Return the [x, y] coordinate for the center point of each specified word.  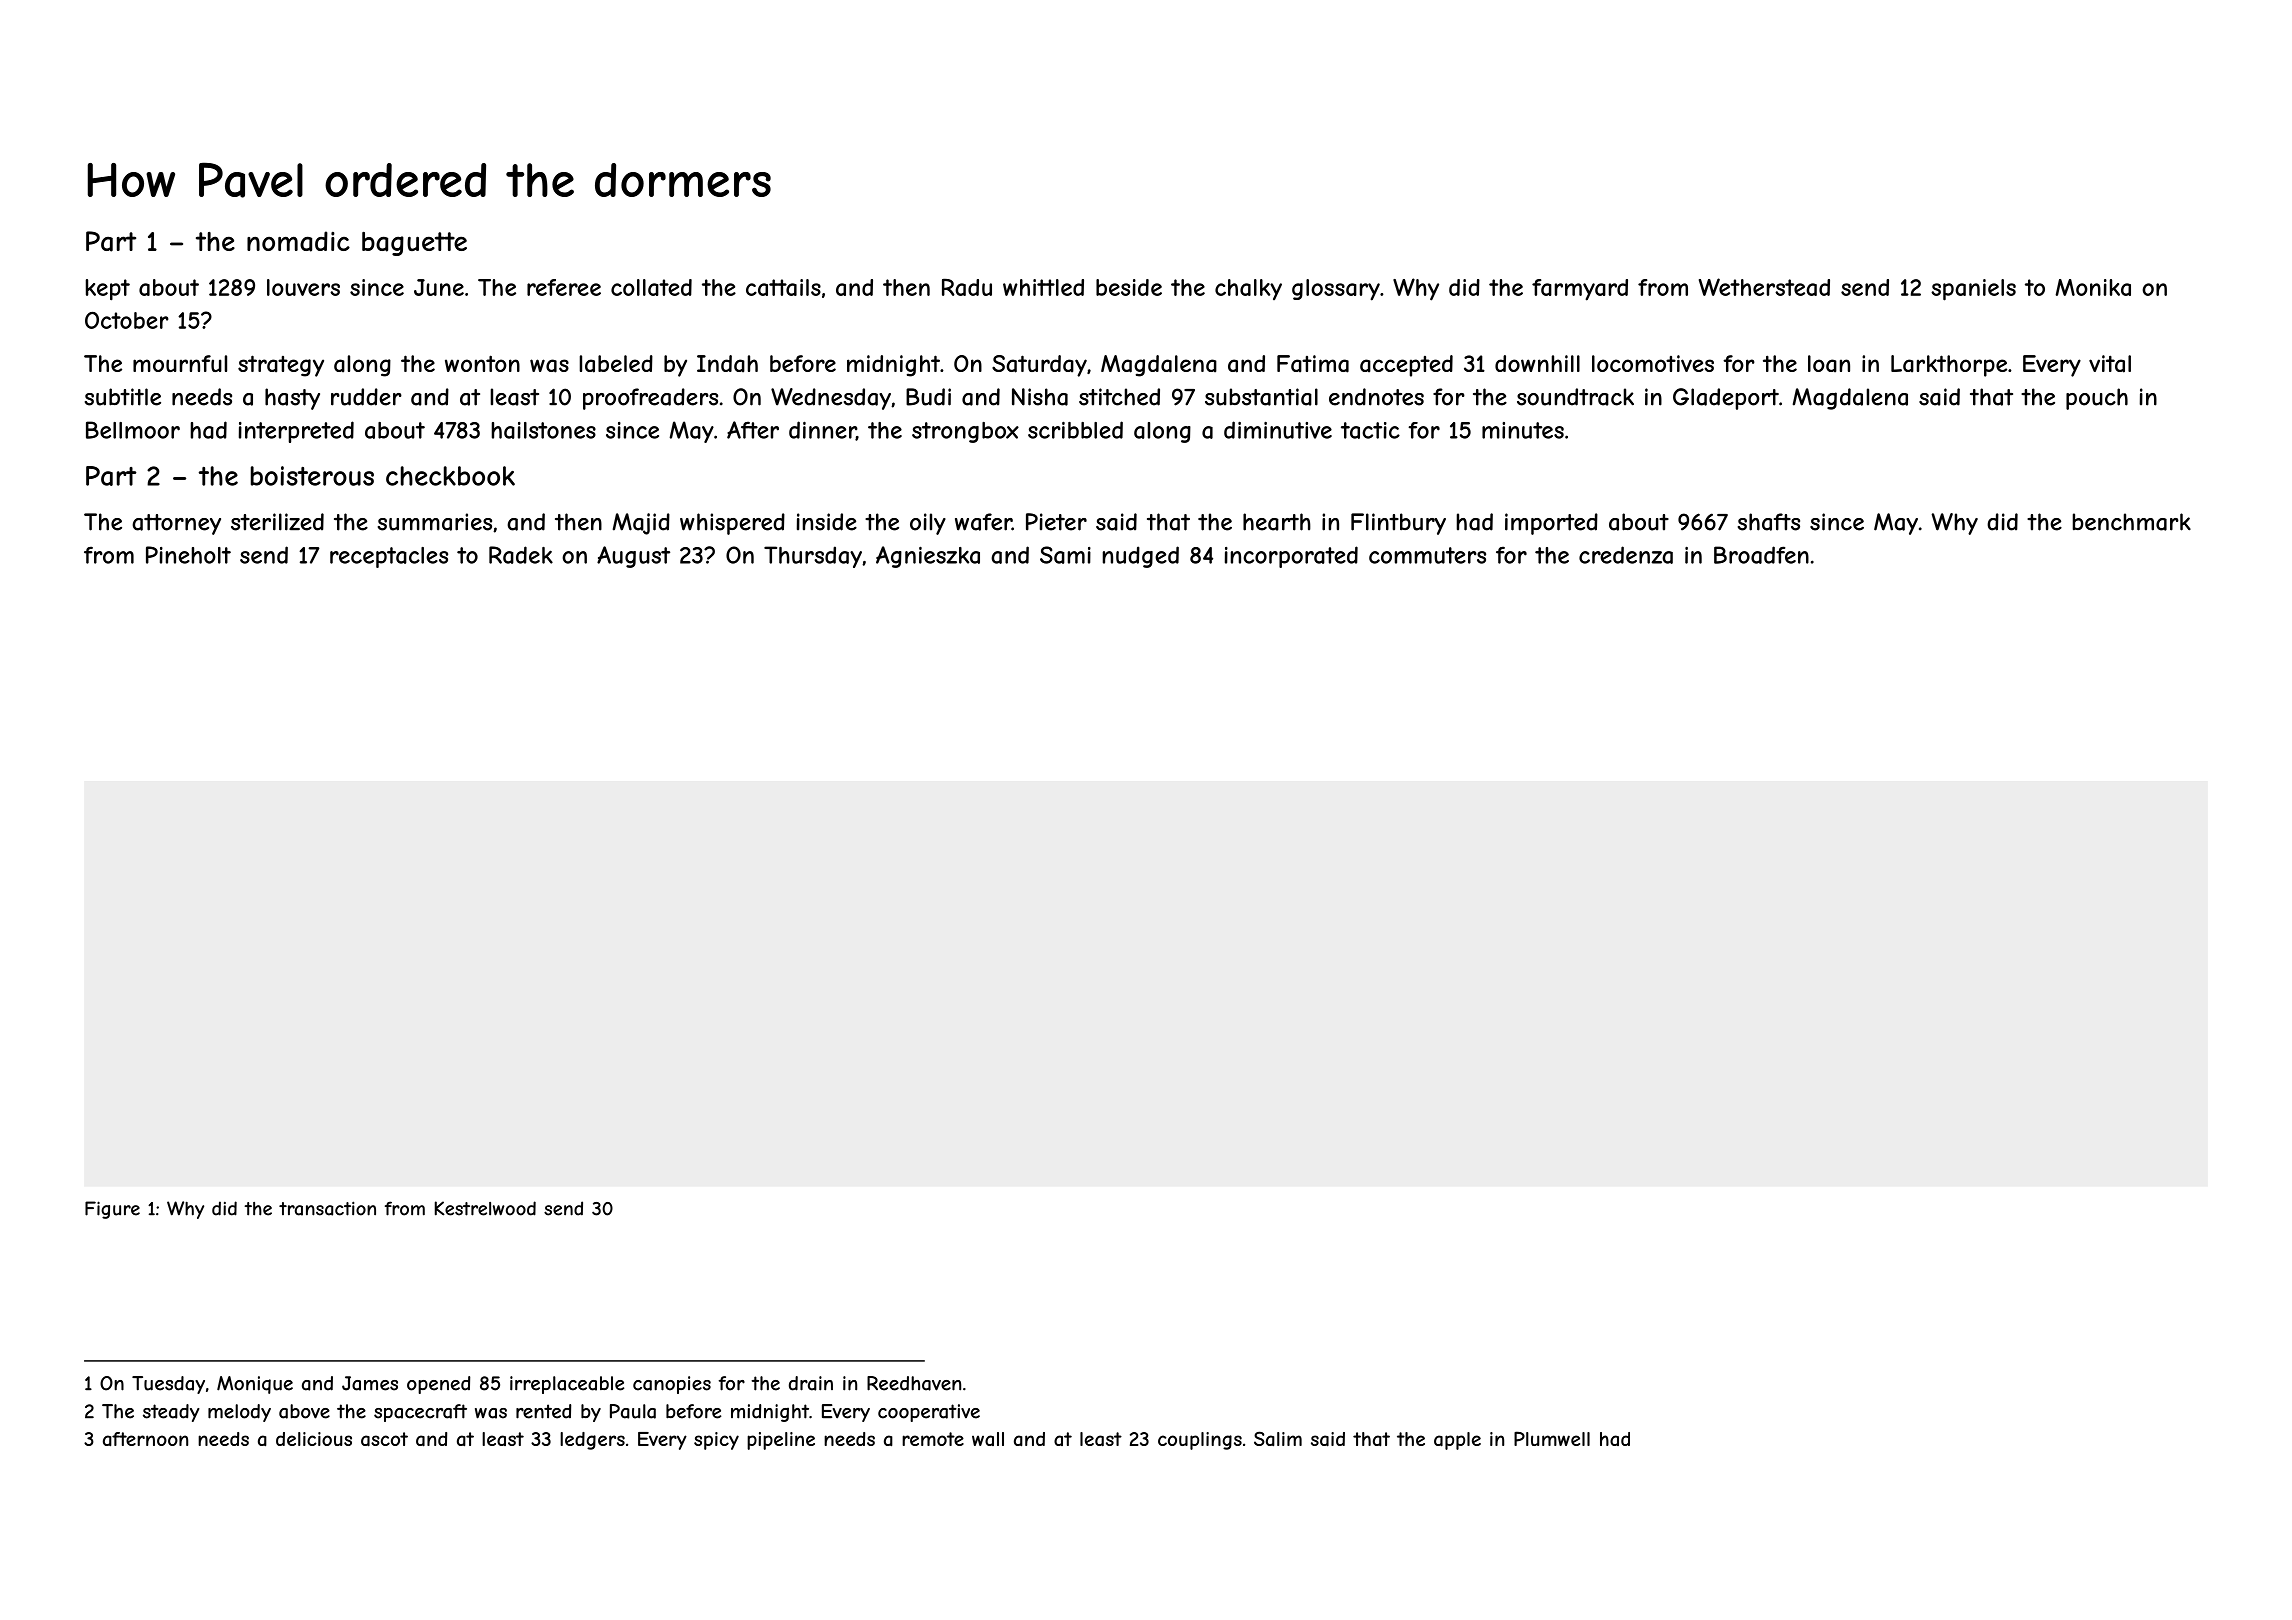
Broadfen [1761, 555]
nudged [1141, 557]
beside [1129, 287]
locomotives [1653, 363]
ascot [384, 1439]
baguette [414, 244]
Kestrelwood [485, 1208]
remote [933, 1439]
